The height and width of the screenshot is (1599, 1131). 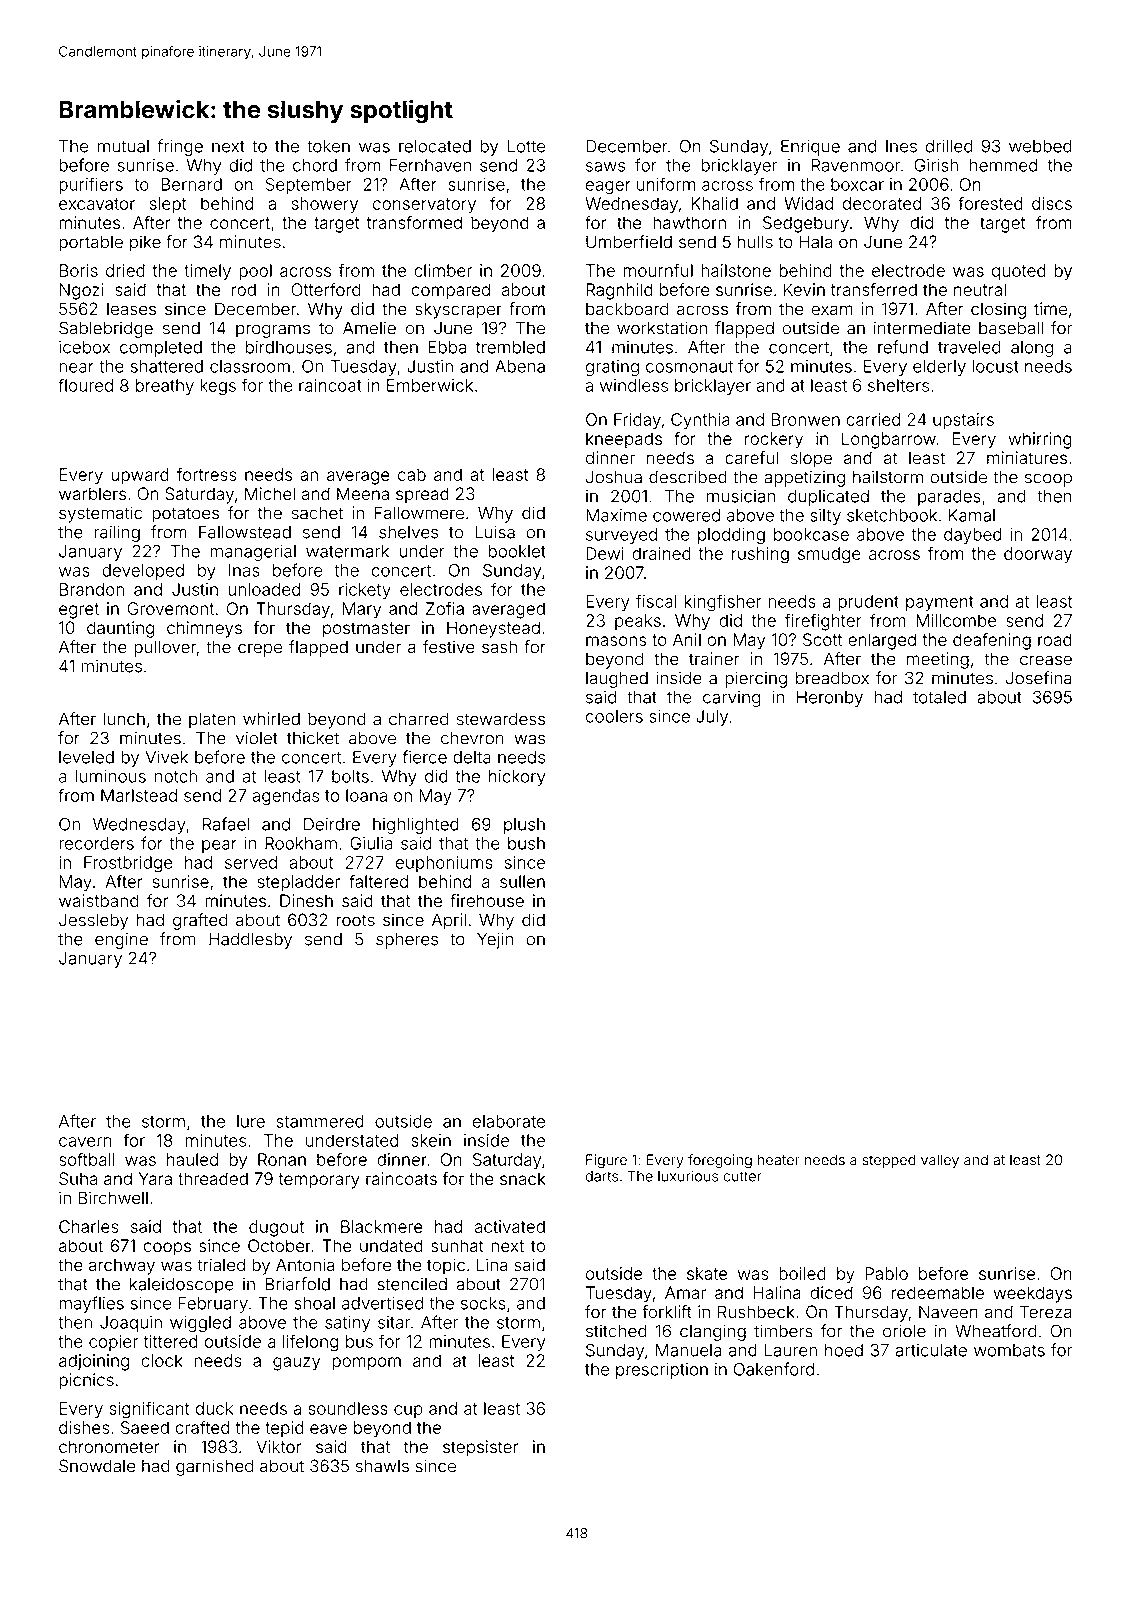 I want to click on neutral, so click(x=980, y=289).
